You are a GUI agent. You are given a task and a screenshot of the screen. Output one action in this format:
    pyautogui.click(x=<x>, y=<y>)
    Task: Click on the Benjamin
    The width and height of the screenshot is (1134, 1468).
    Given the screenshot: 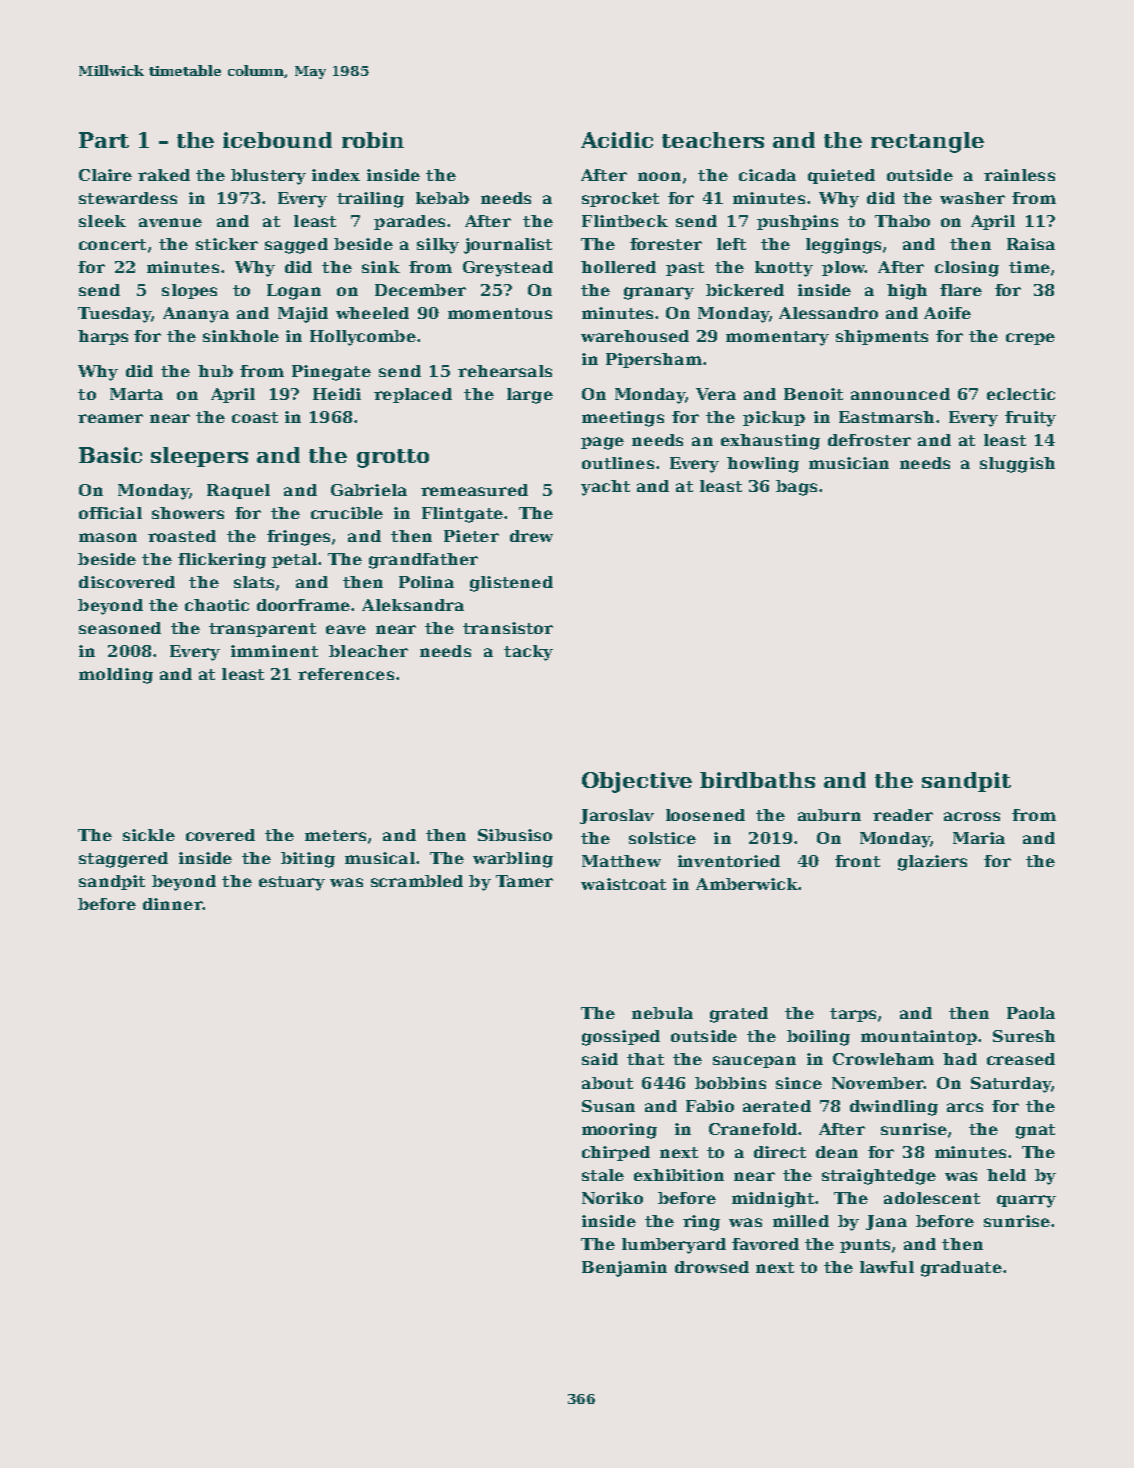 What is the action you would take?
    pyautogui.click(x=624, y=1269)
